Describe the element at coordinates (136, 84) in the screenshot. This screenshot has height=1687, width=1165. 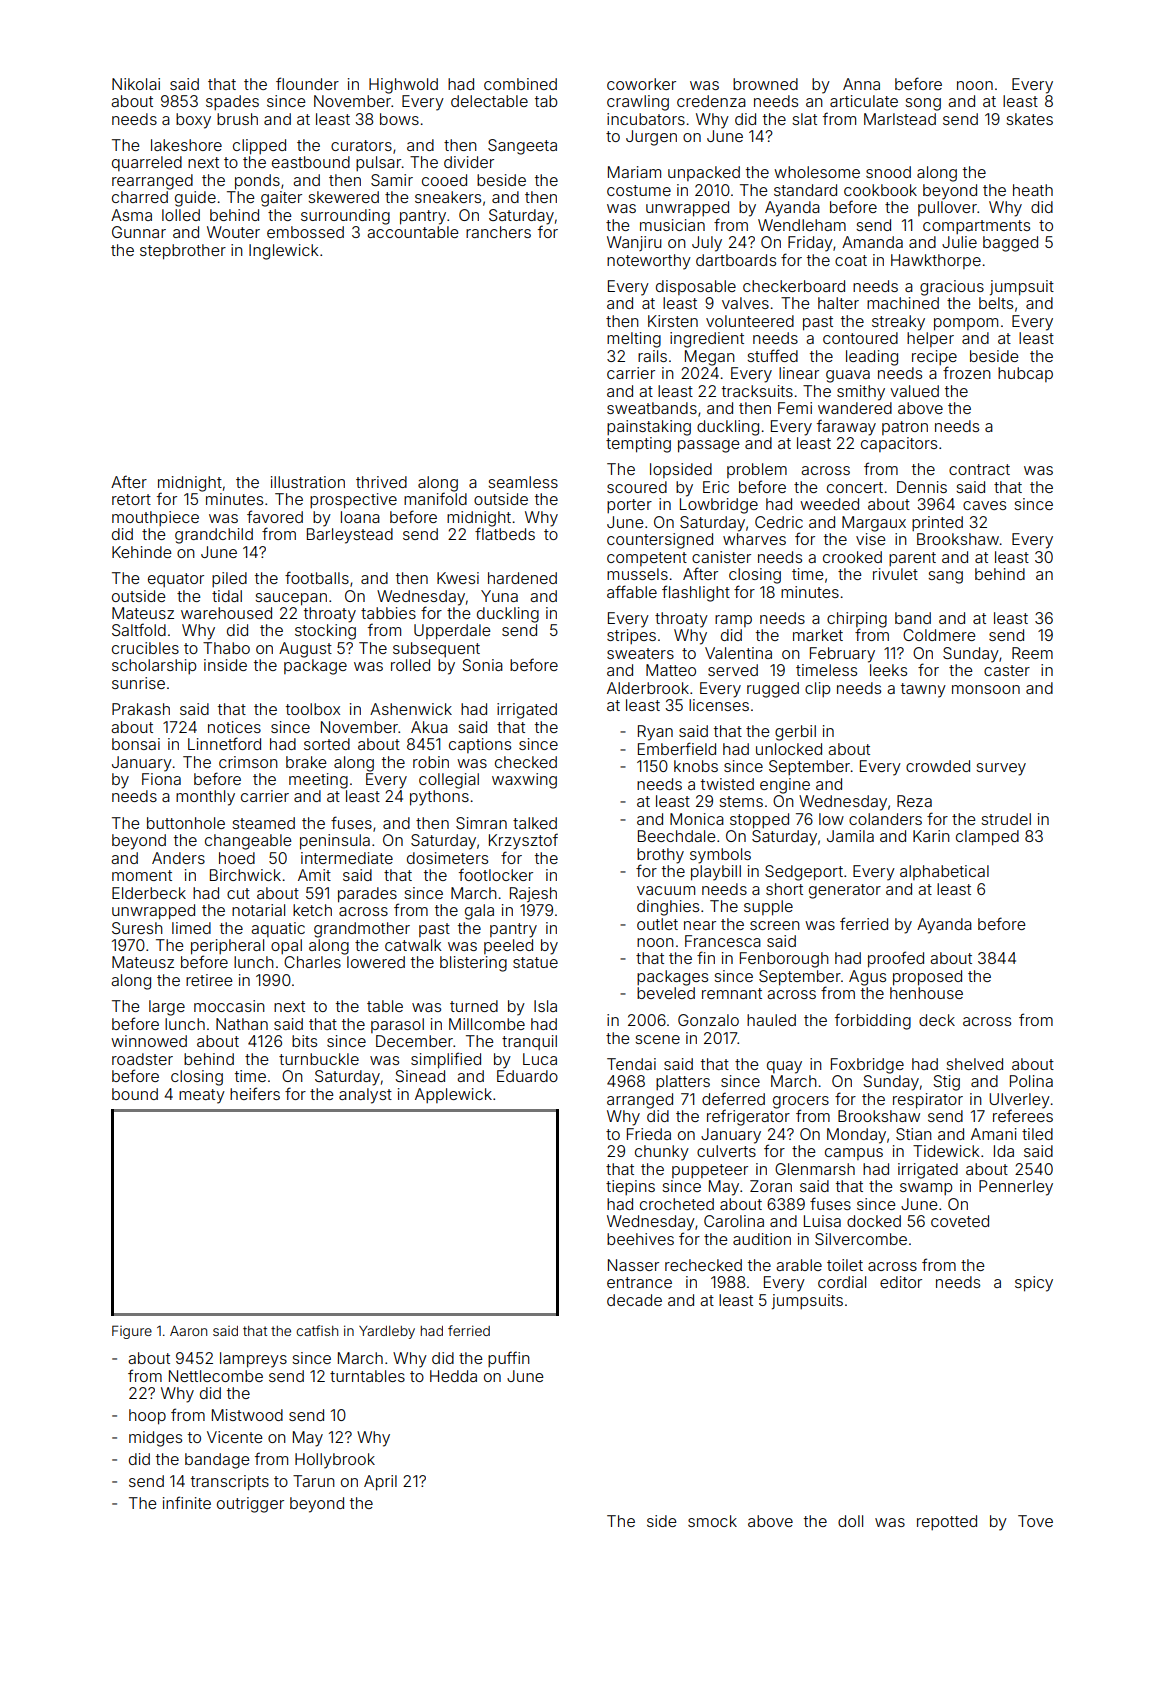
I see `Nikolai` at that location.
